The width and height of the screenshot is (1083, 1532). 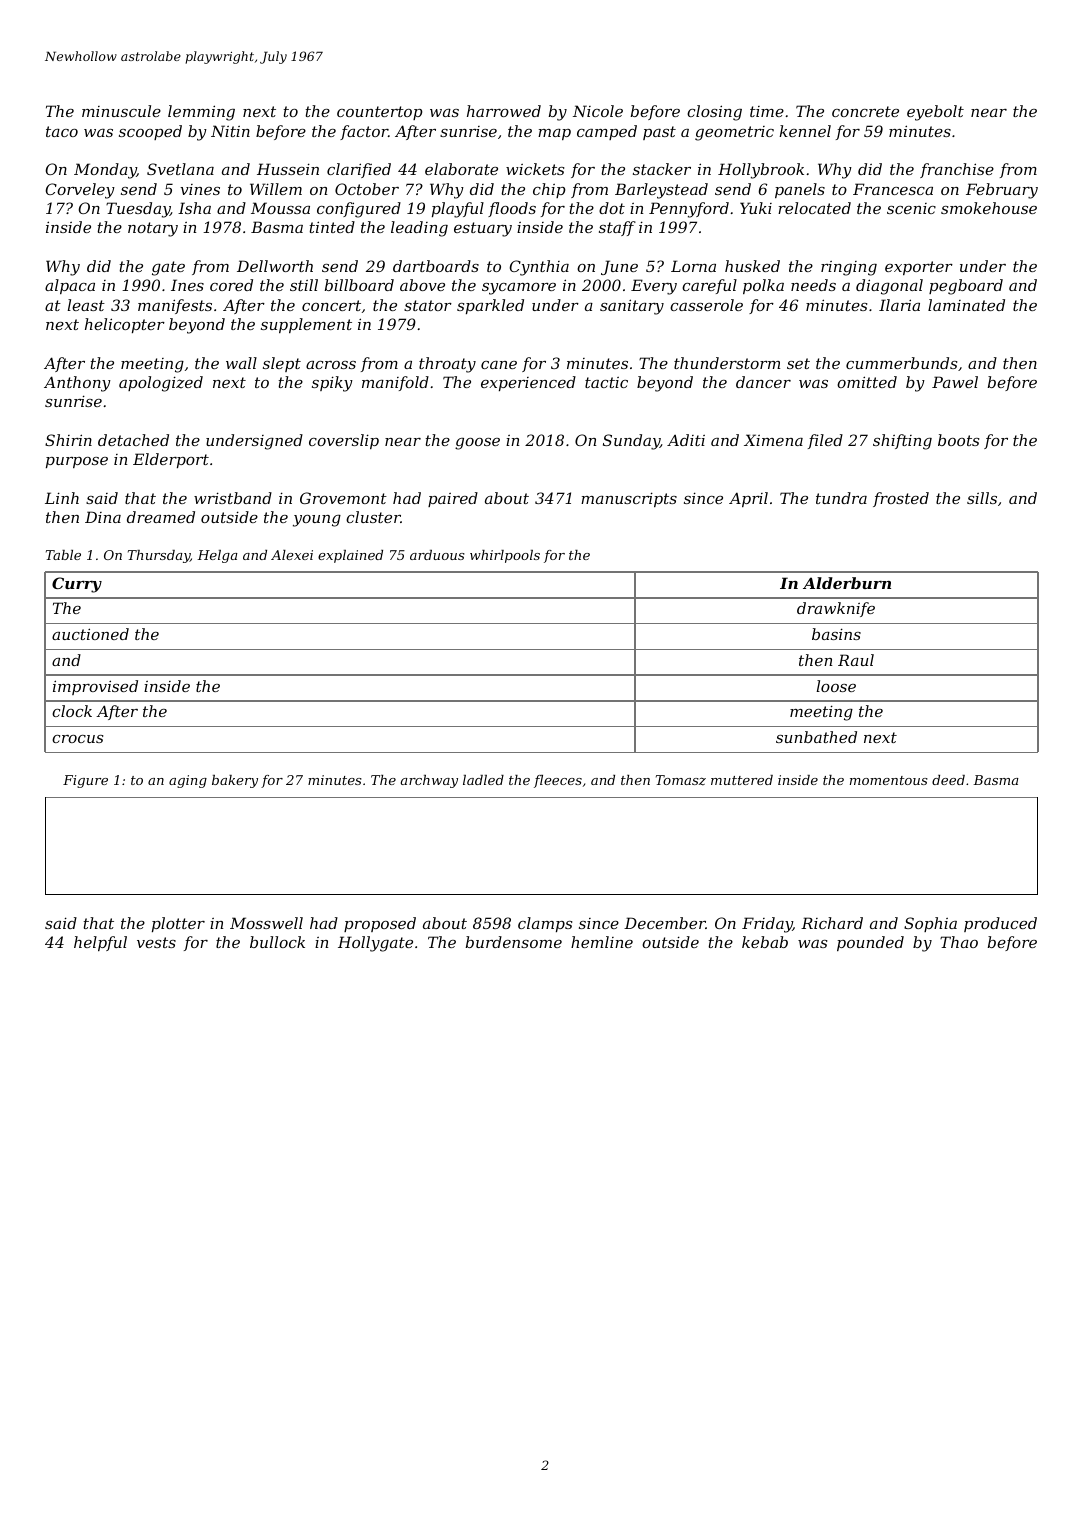 What do you see at coordinates (849, 268) in the screenshot?
I see `ringing` at bounding box center [849, 268].
